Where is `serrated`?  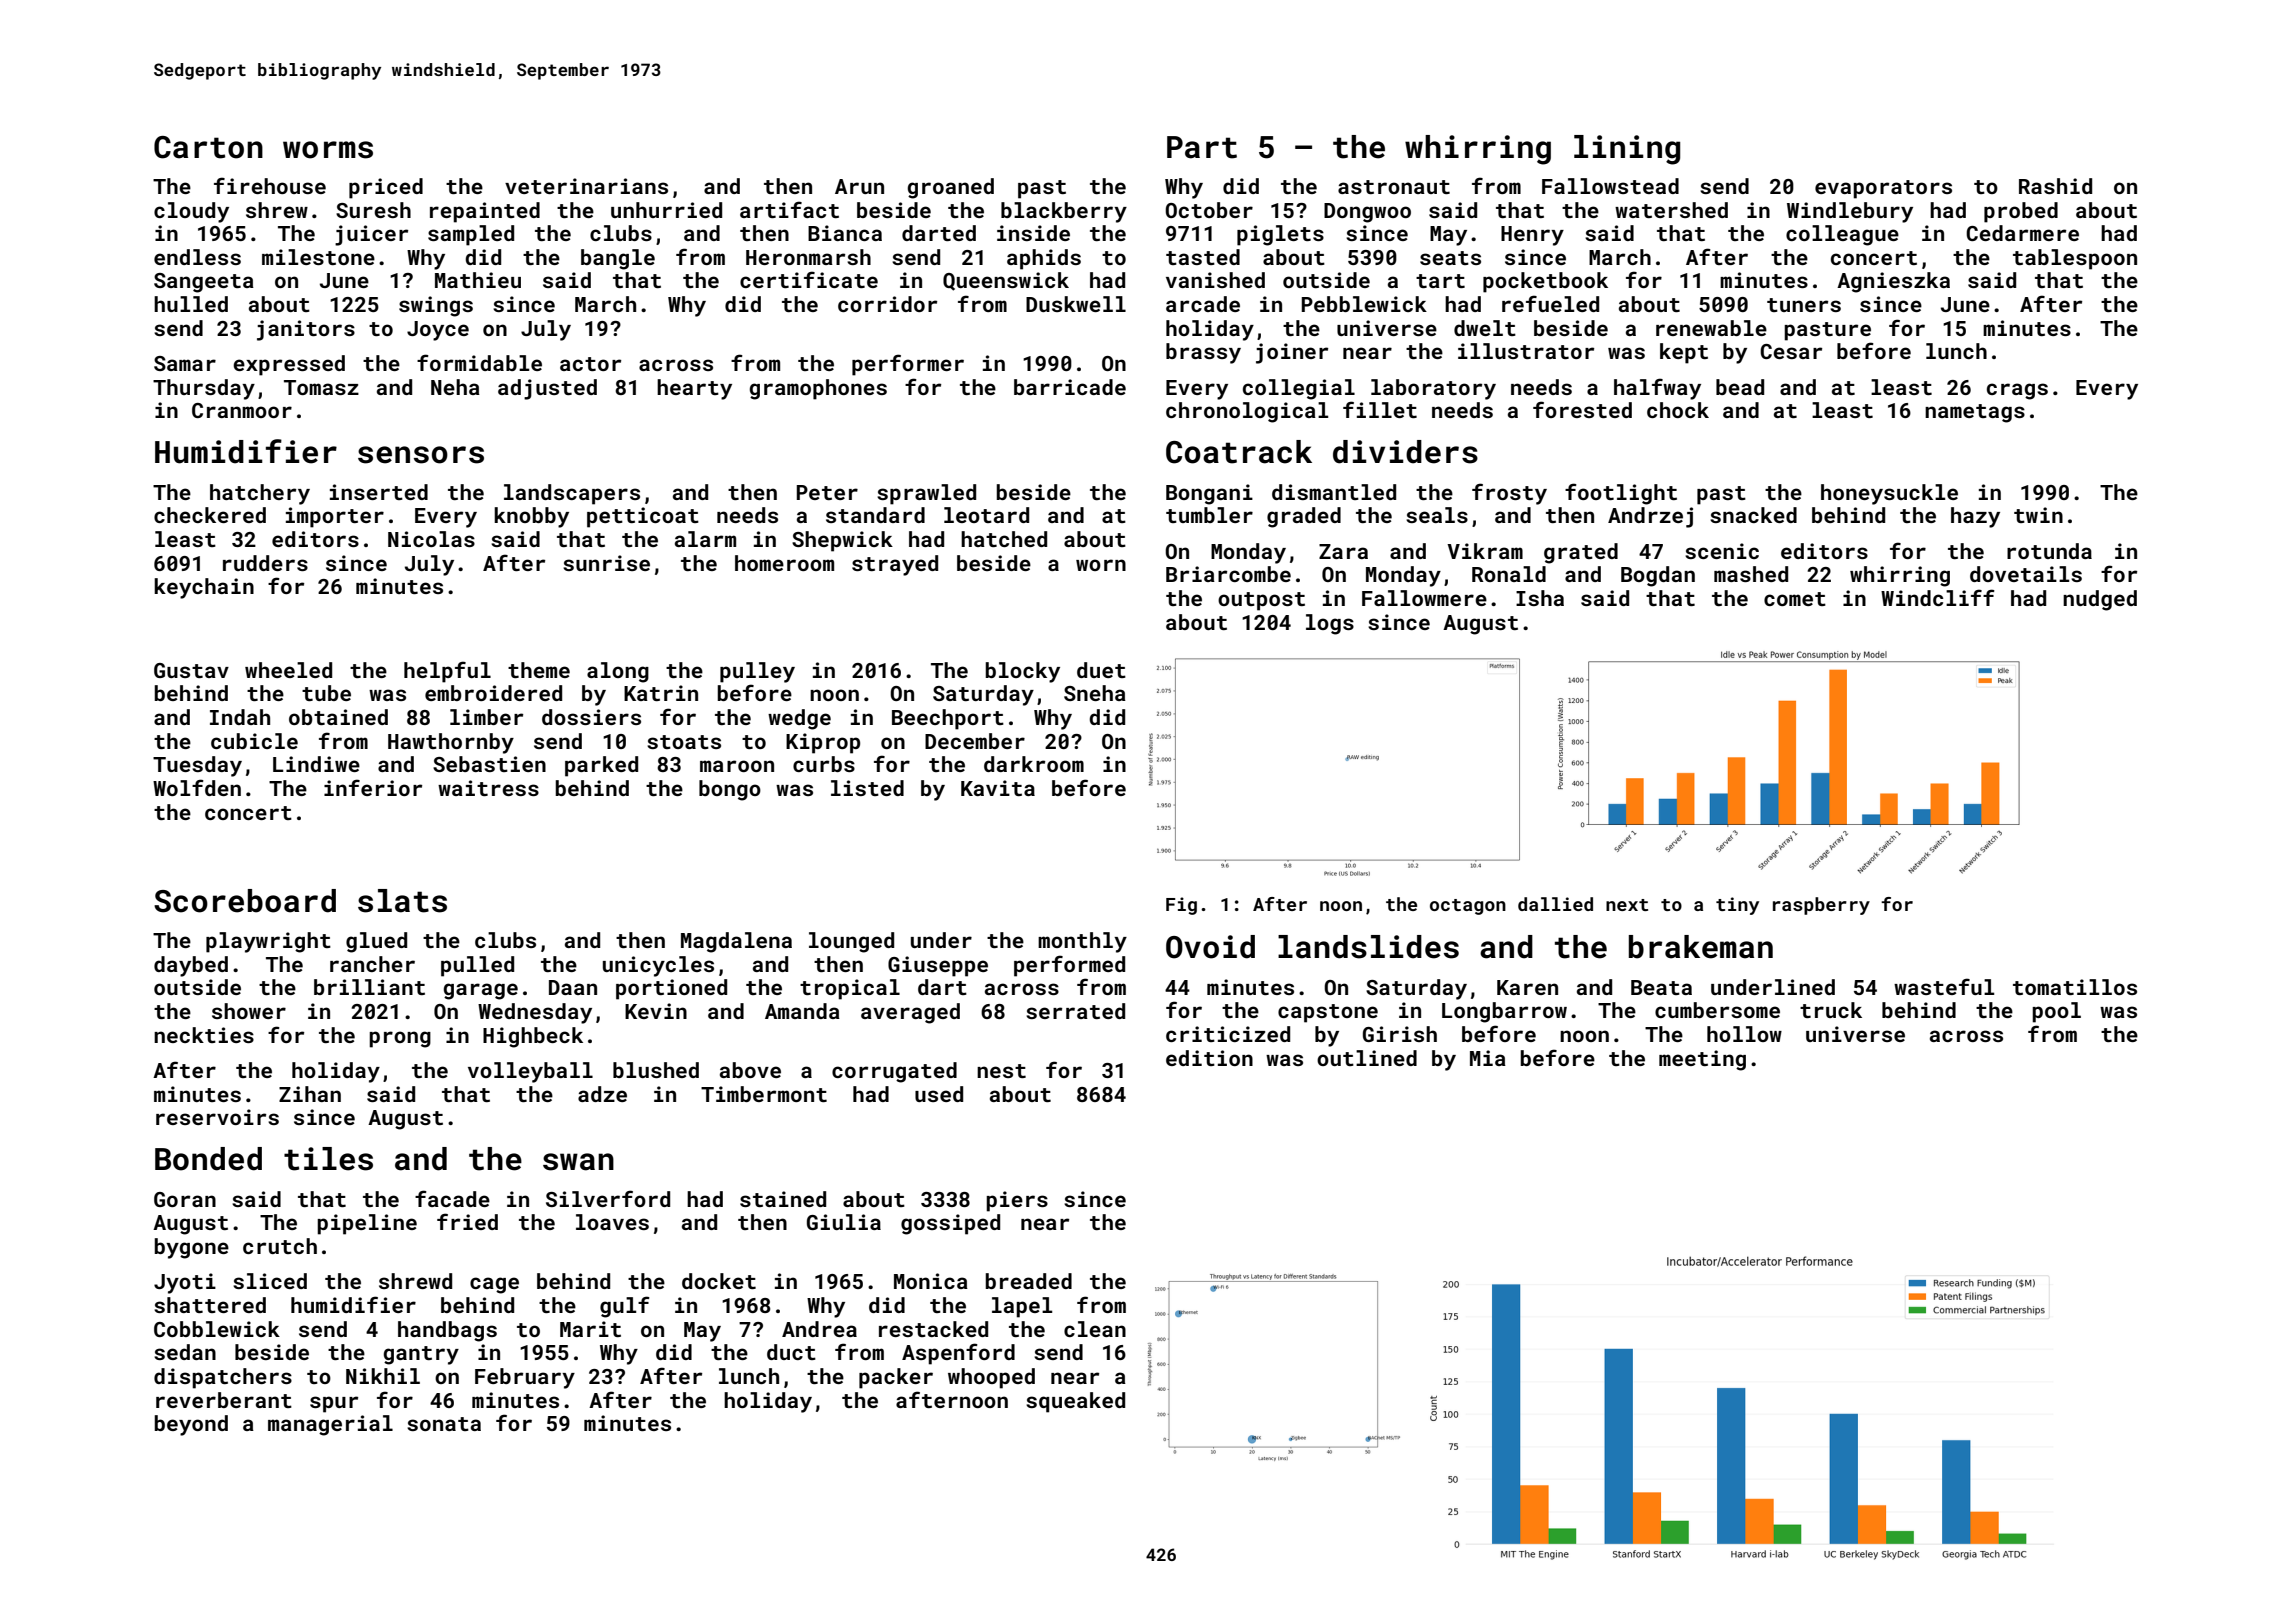 serrated is located at coordinates (1075, 1011).
